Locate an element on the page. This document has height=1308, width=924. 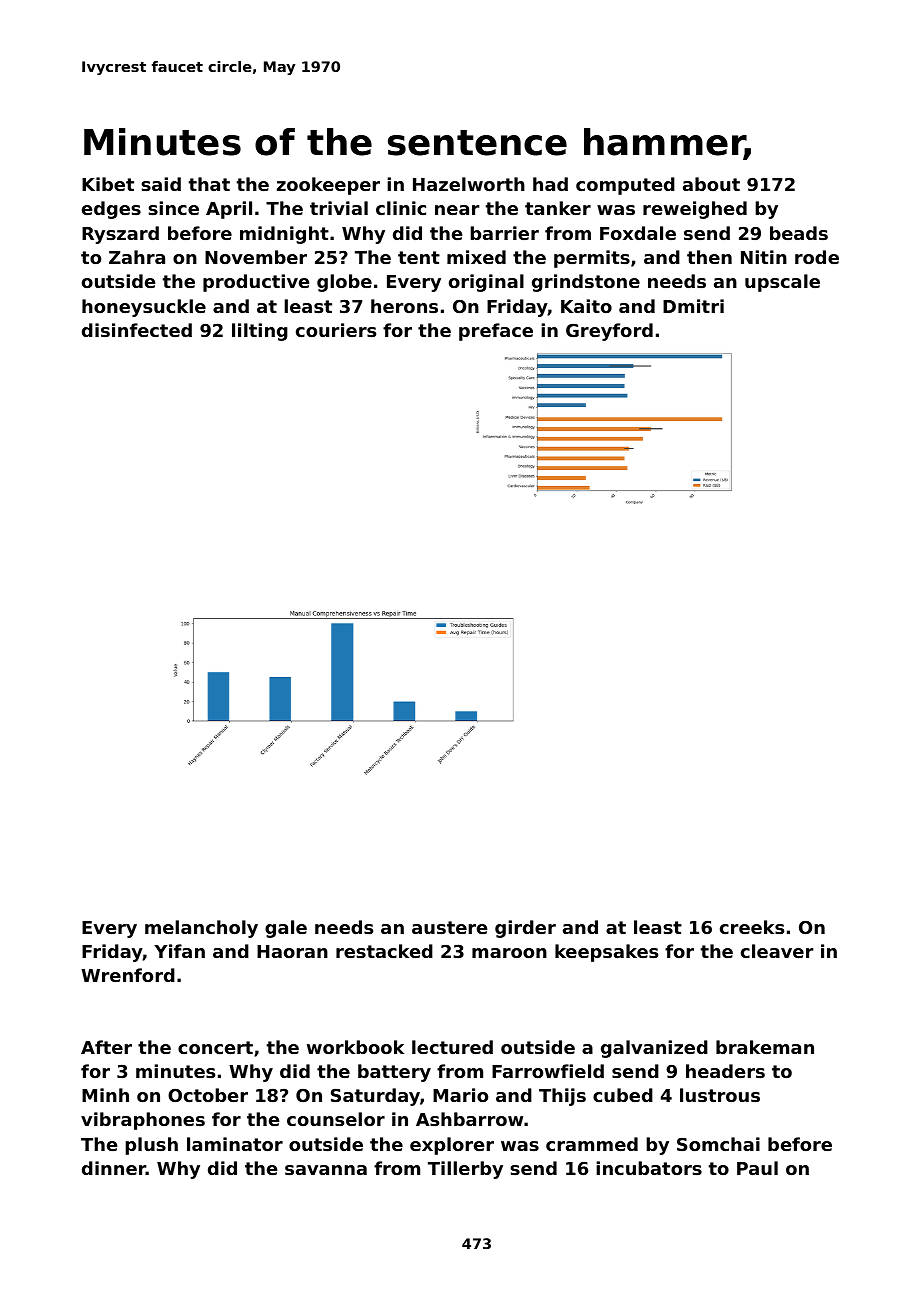
preface is located at coordinates (496, 332).
